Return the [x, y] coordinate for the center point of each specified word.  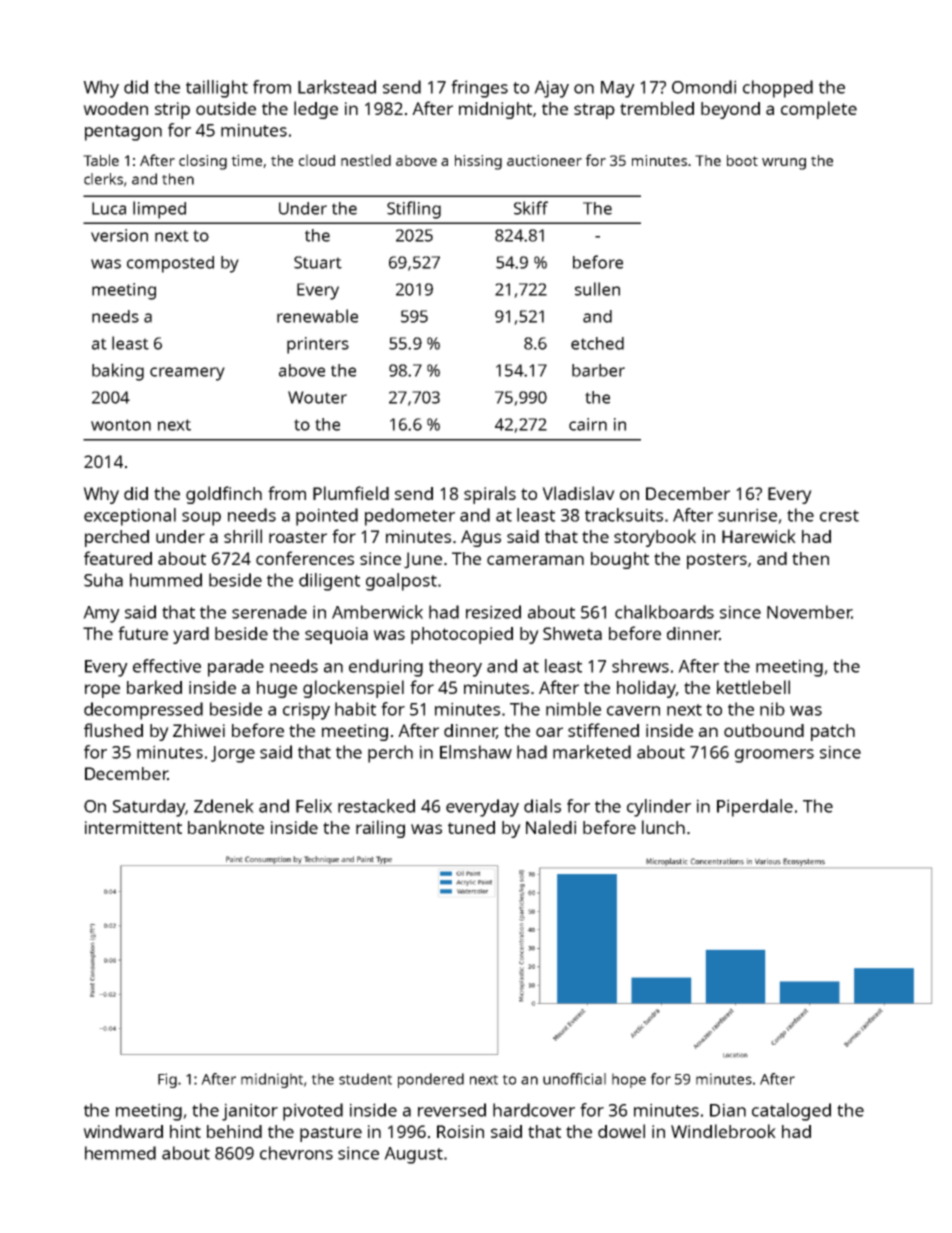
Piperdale [755, 808]
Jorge [233, 754]
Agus [481, 538]
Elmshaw [476, 752]
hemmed [120, 1153]
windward [123, 1131]
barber [598, 370]
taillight [217, 89]
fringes [479, 89]
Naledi [551, 827]
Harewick [759, 536]
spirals [490, 495]
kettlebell [753, 687]
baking [118, 372]
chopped [778, 89]
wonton [121, 425]
